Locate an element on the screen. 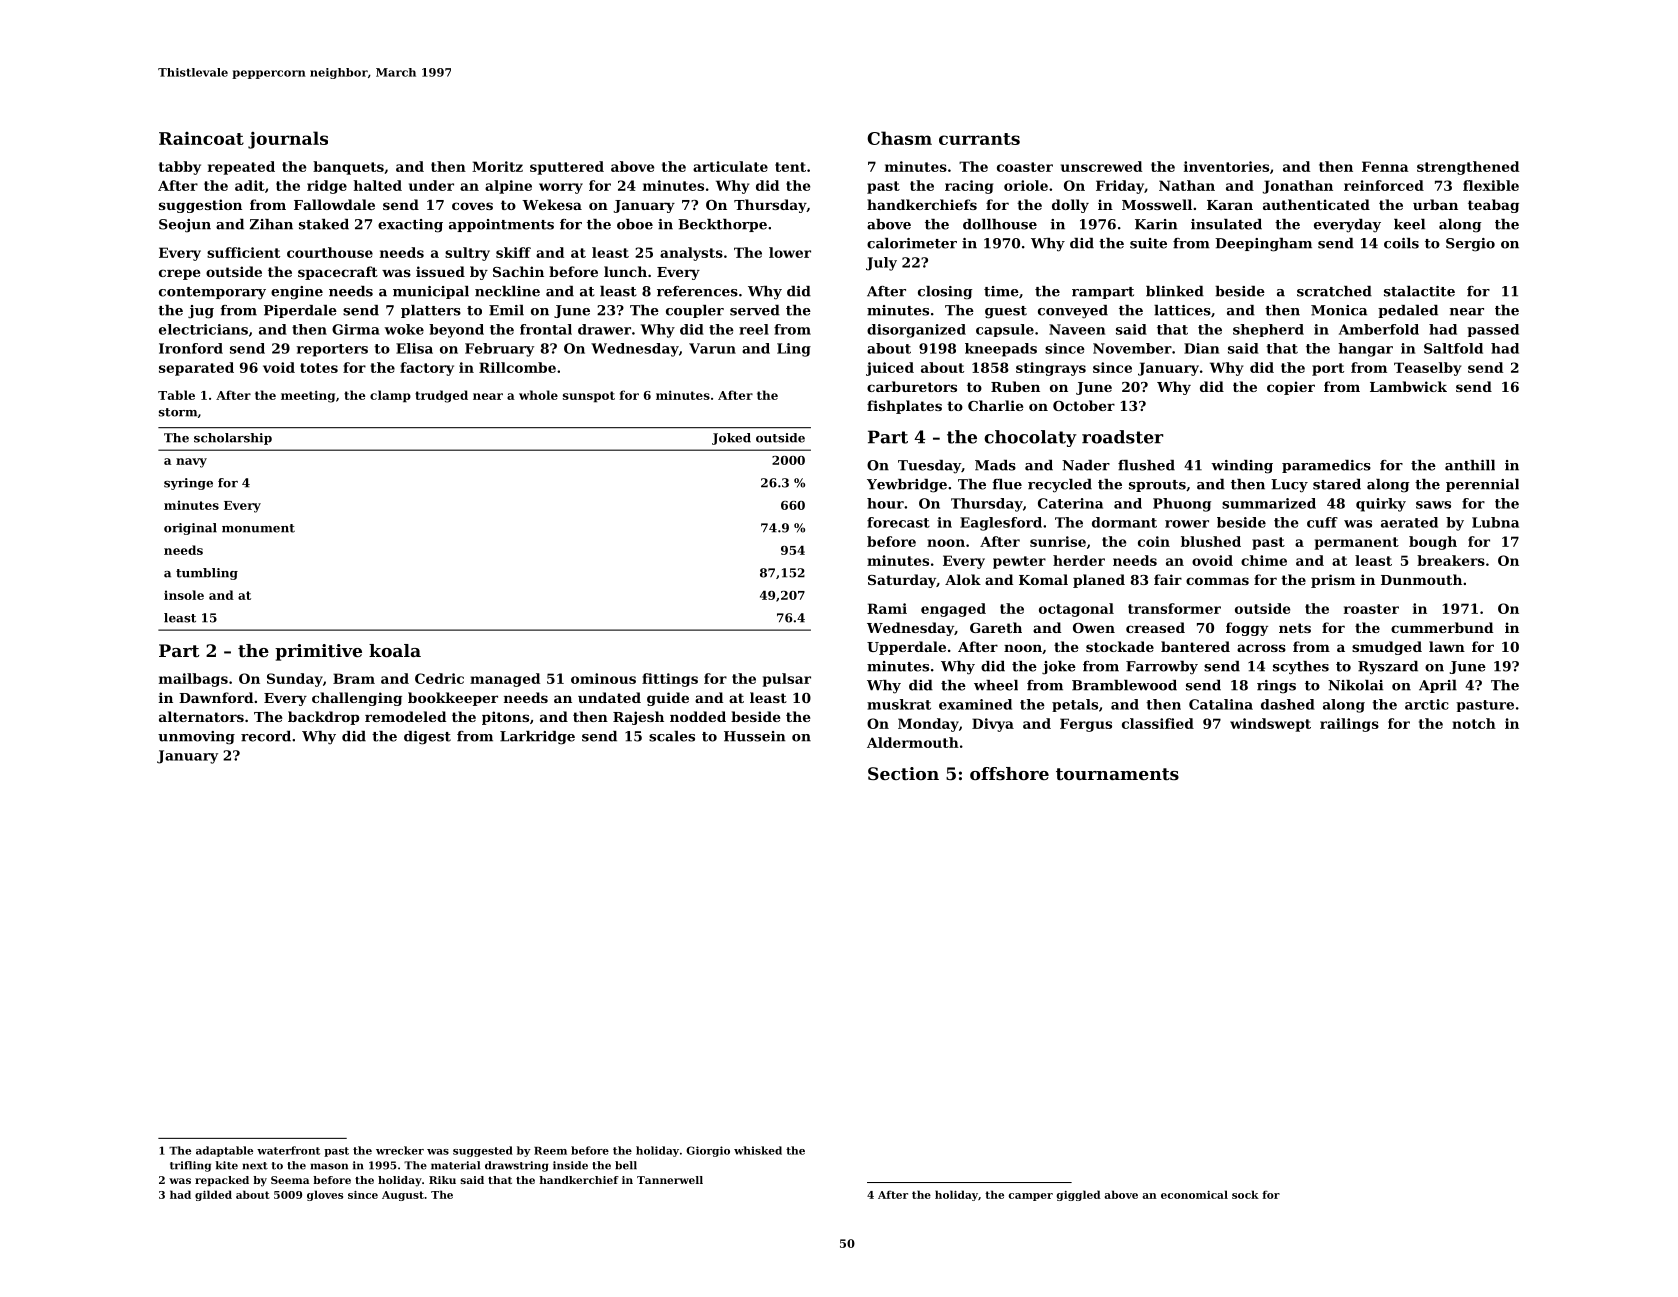 The image size is (1678, 1297). record is located at coordinates (266, 736).
